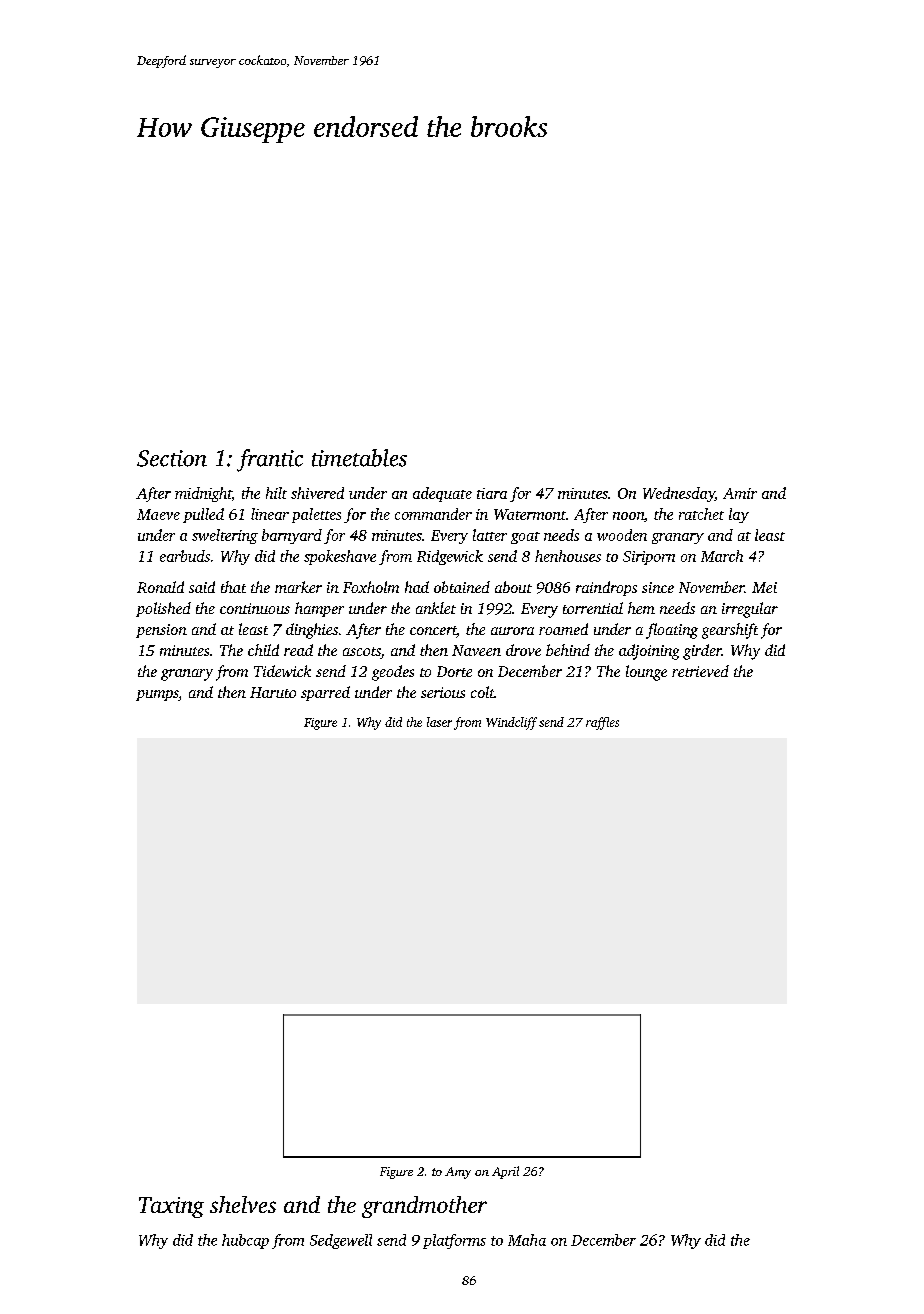  I want to click on April, so click(505, 1172).
